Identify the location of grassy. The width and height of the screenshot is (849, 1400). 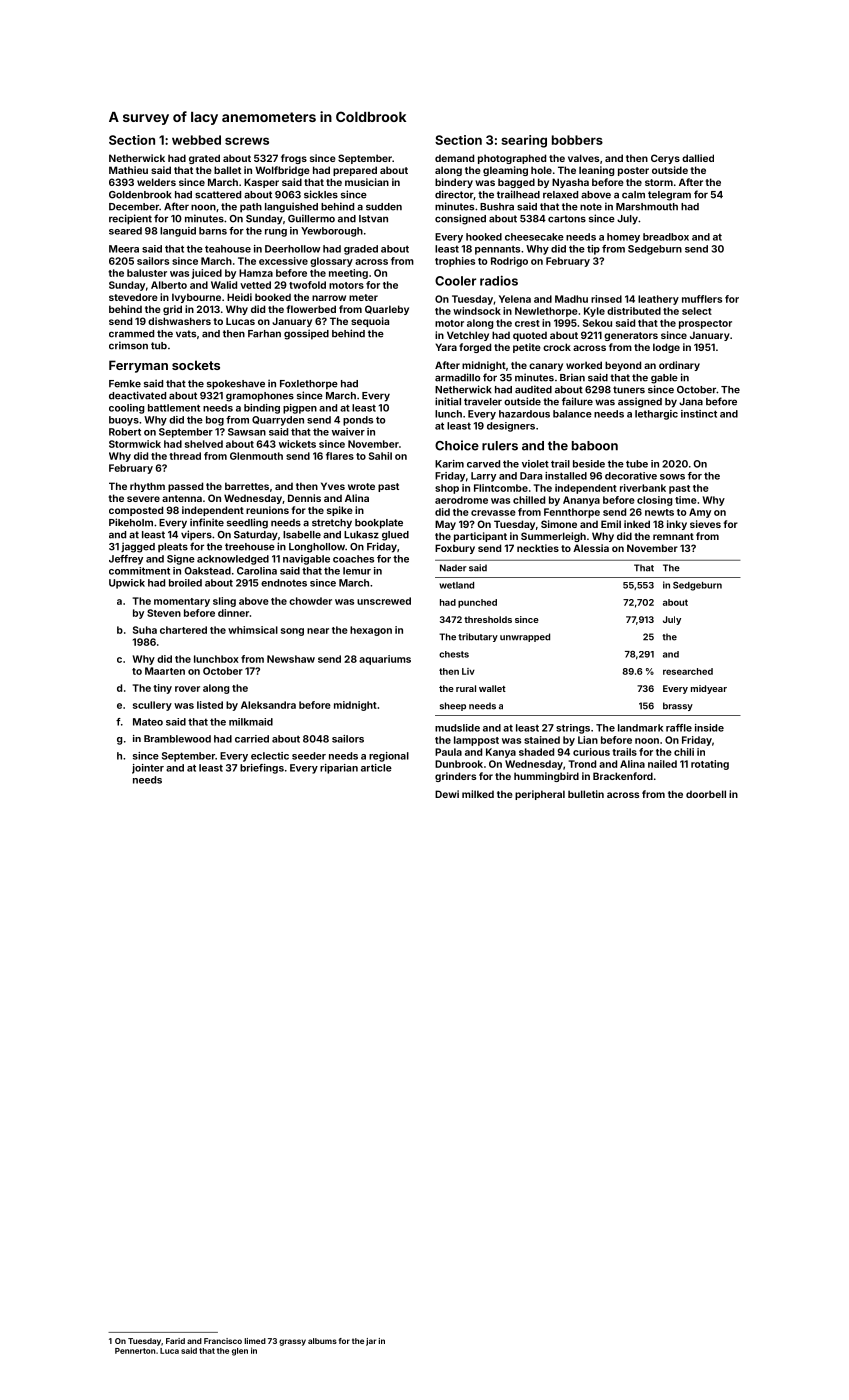
(292, 1342).
